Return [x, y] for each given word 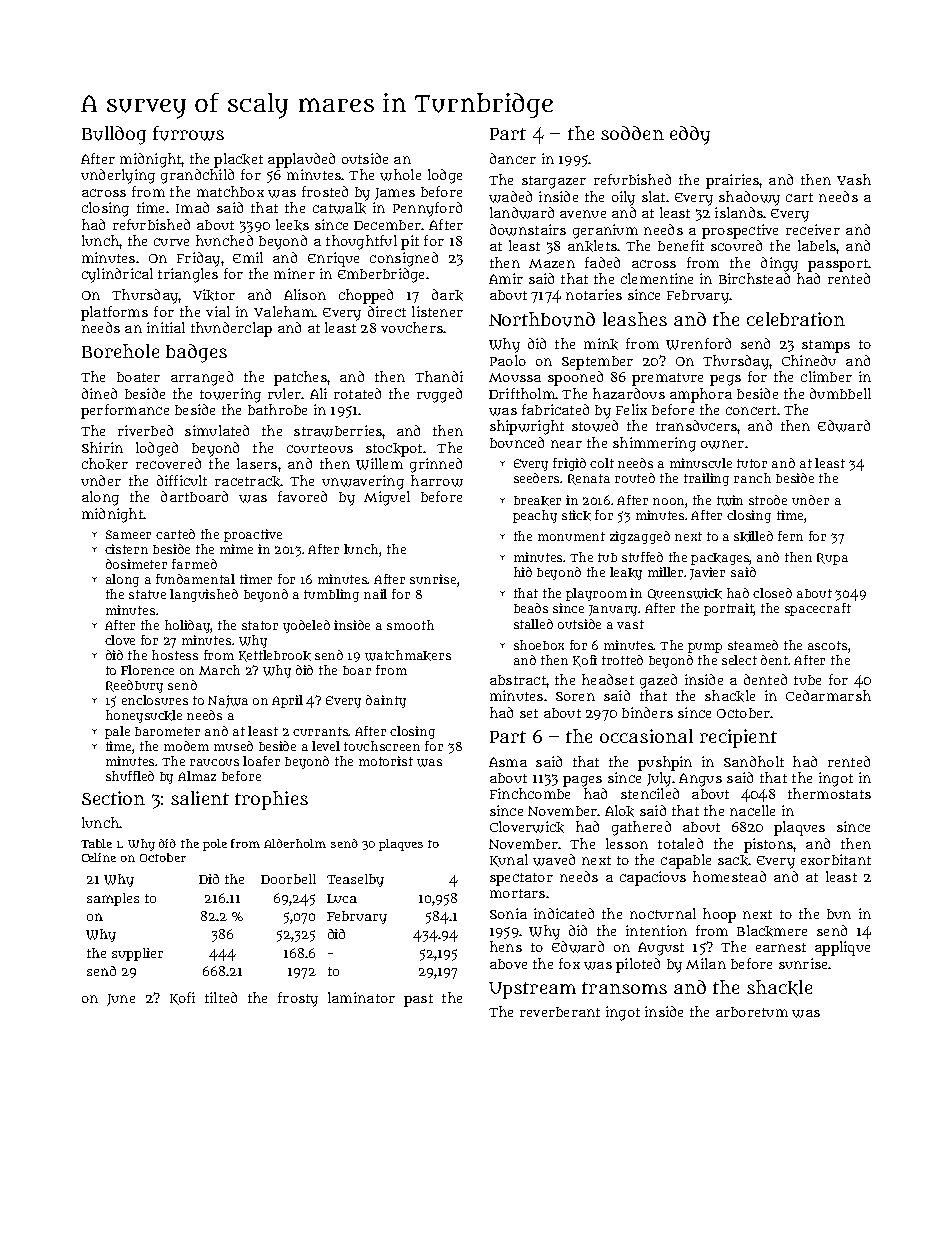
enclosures [155, 700]
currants [321, 731]
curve [171, 242]
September [597, 363]
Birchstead [754, 278]
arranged [202, 378]
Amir [506, 278]
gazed [658, 681]
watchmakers [408, 655]
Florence [147, 670]
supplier [137, 954]
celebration [796, 319]
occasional [646, 736]
